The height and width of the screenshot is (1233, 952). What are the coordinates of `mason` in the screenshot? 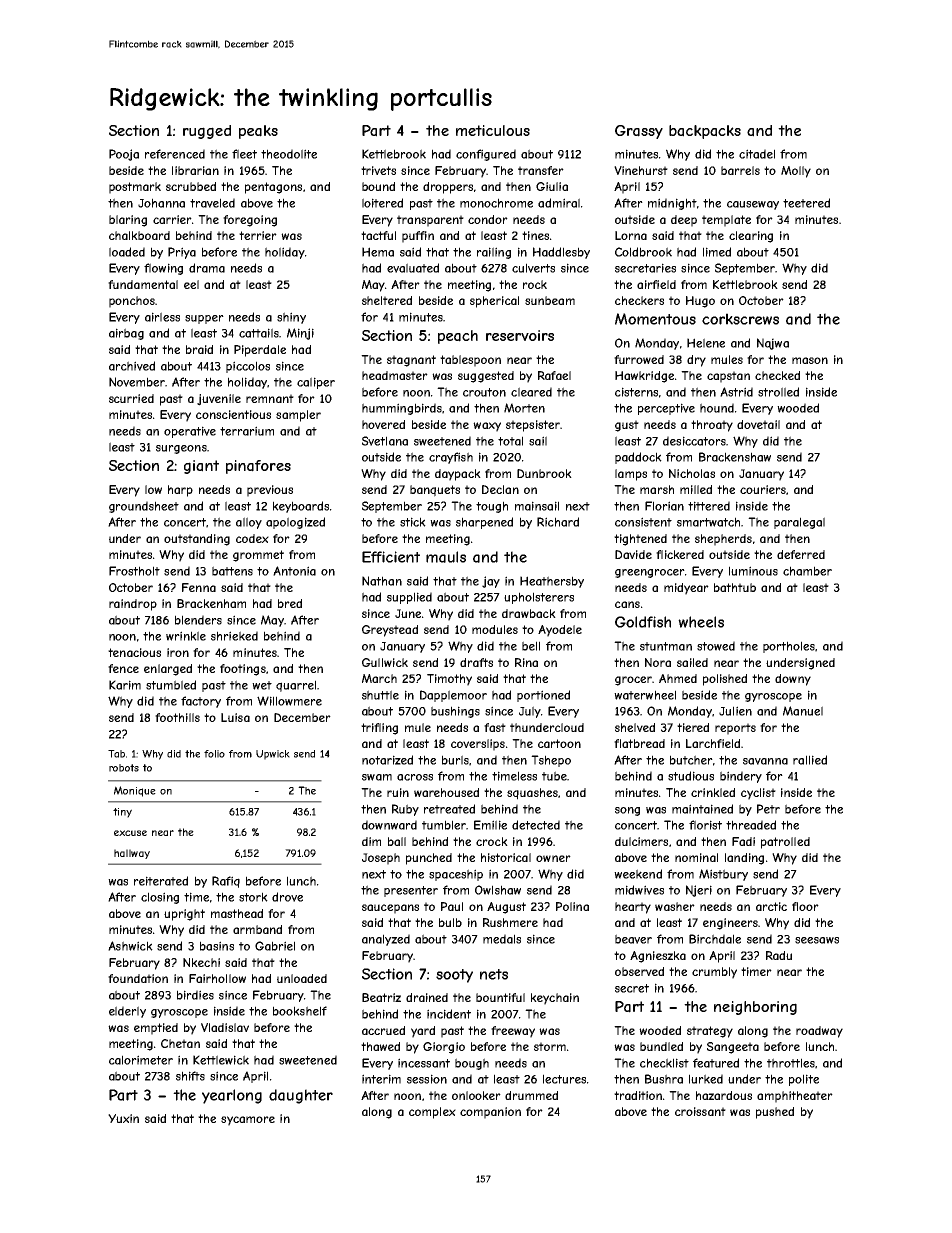 It's located at (810, 360).
